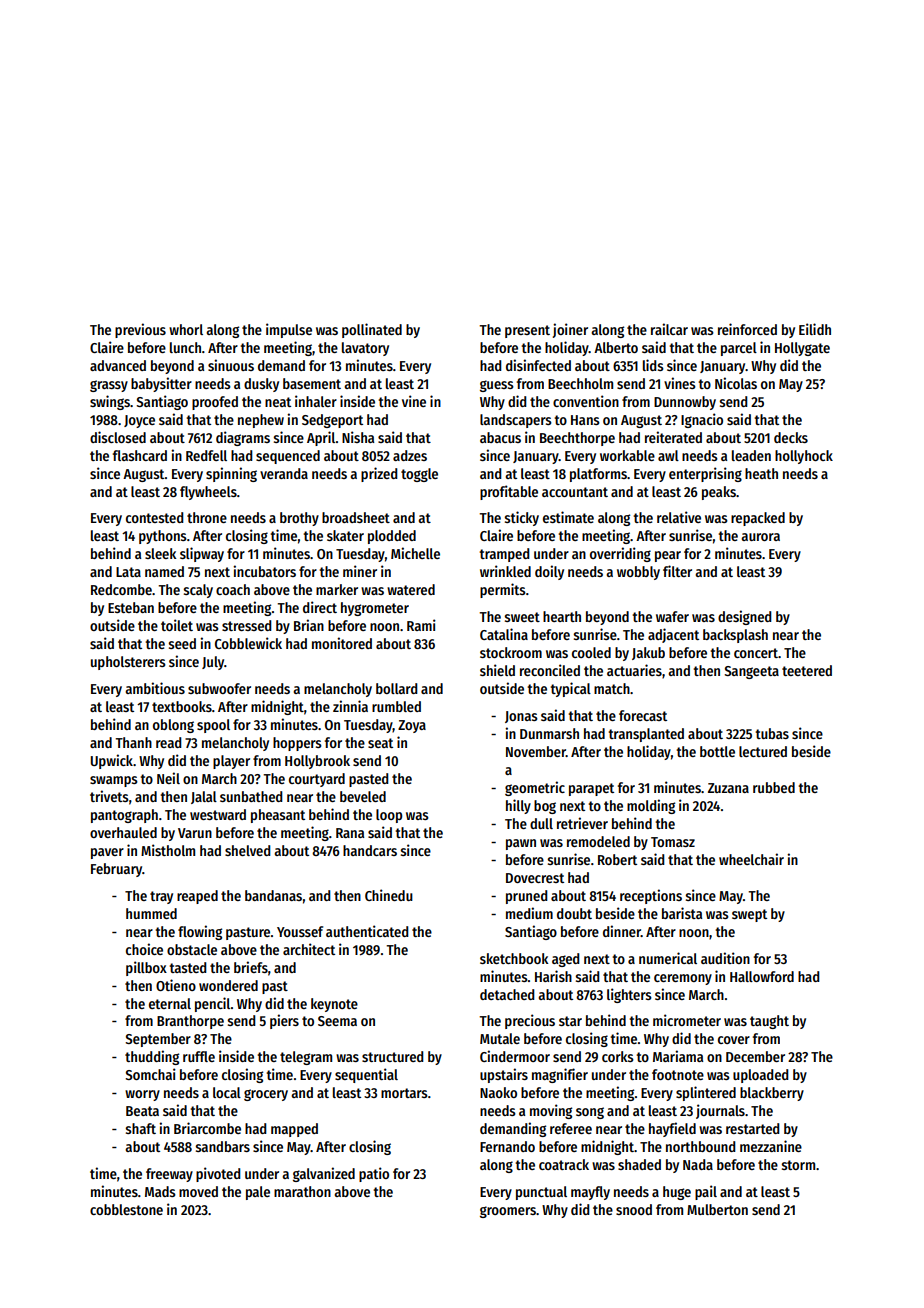 The width and height of the screenshot is (924, 1308). Describe the element at coordinates (110, 402) in the screenshot. I see `swings` at that location.
